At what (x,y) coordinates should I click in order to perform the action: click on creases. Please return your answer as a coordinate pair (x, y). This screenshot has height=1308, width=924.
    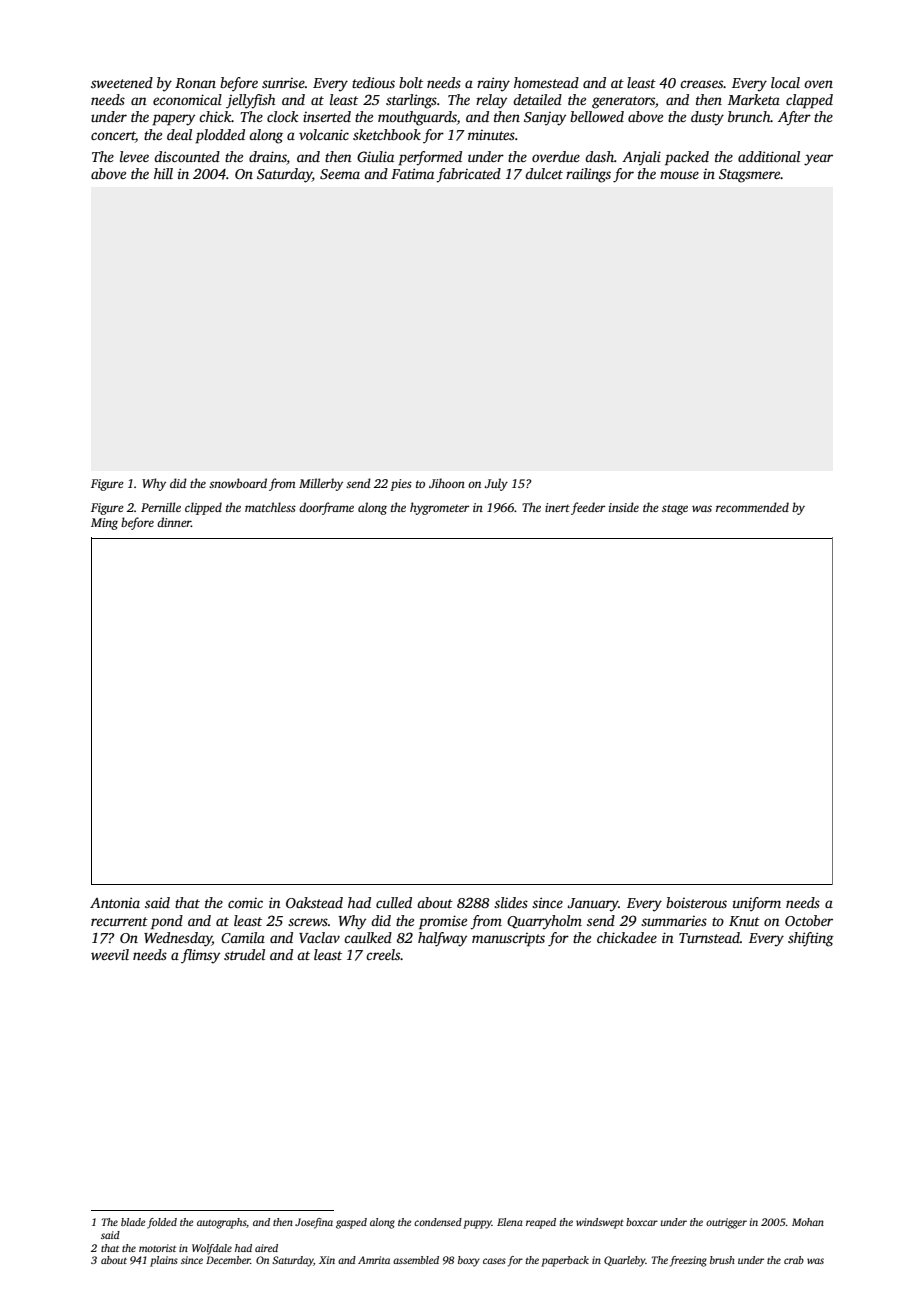
    Looking at the image, I should click on (702, 84).
